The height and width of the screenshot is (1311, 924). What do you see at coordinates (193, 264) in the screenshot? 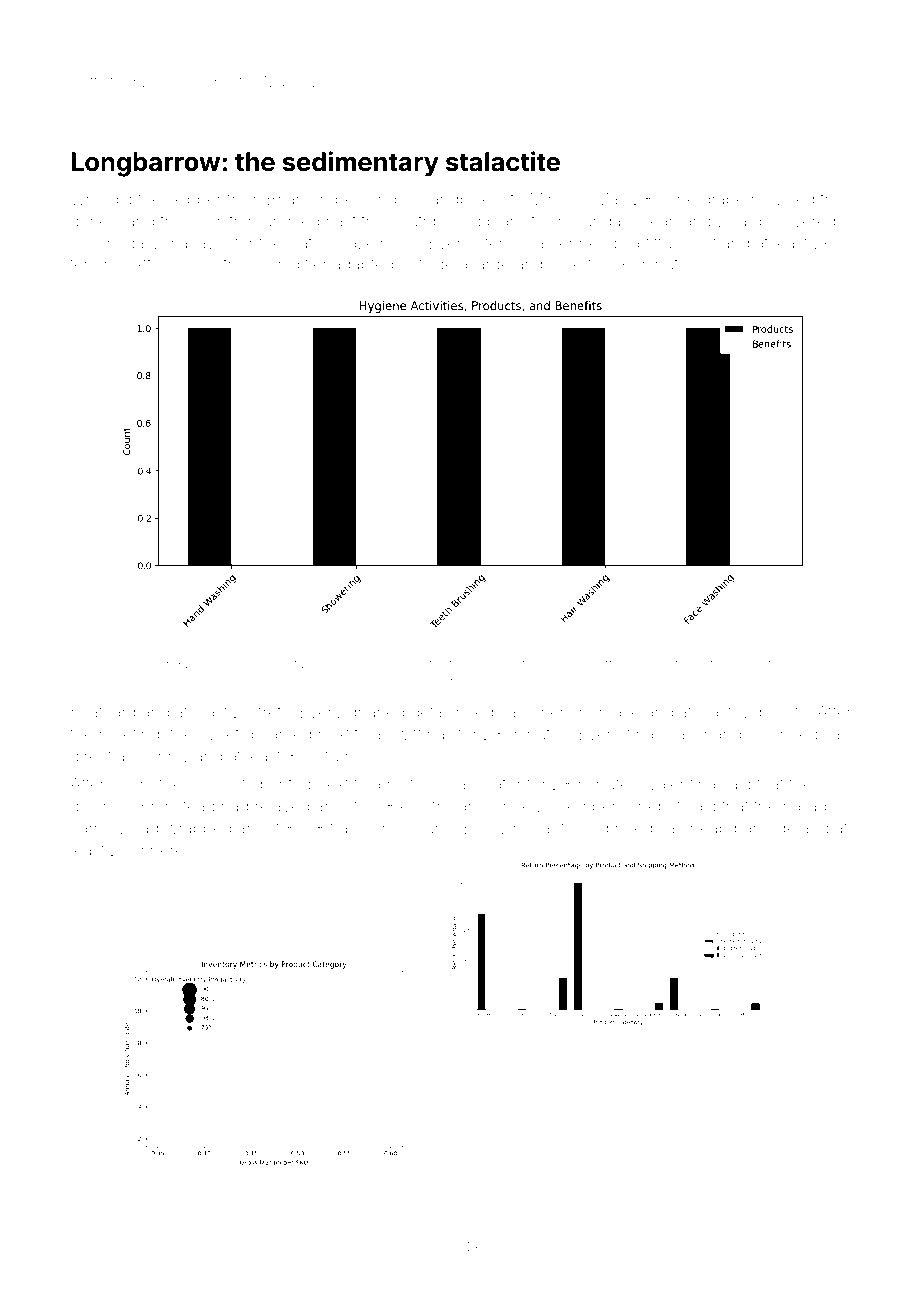
I see `lunch` at bounding box center [193, 264].
